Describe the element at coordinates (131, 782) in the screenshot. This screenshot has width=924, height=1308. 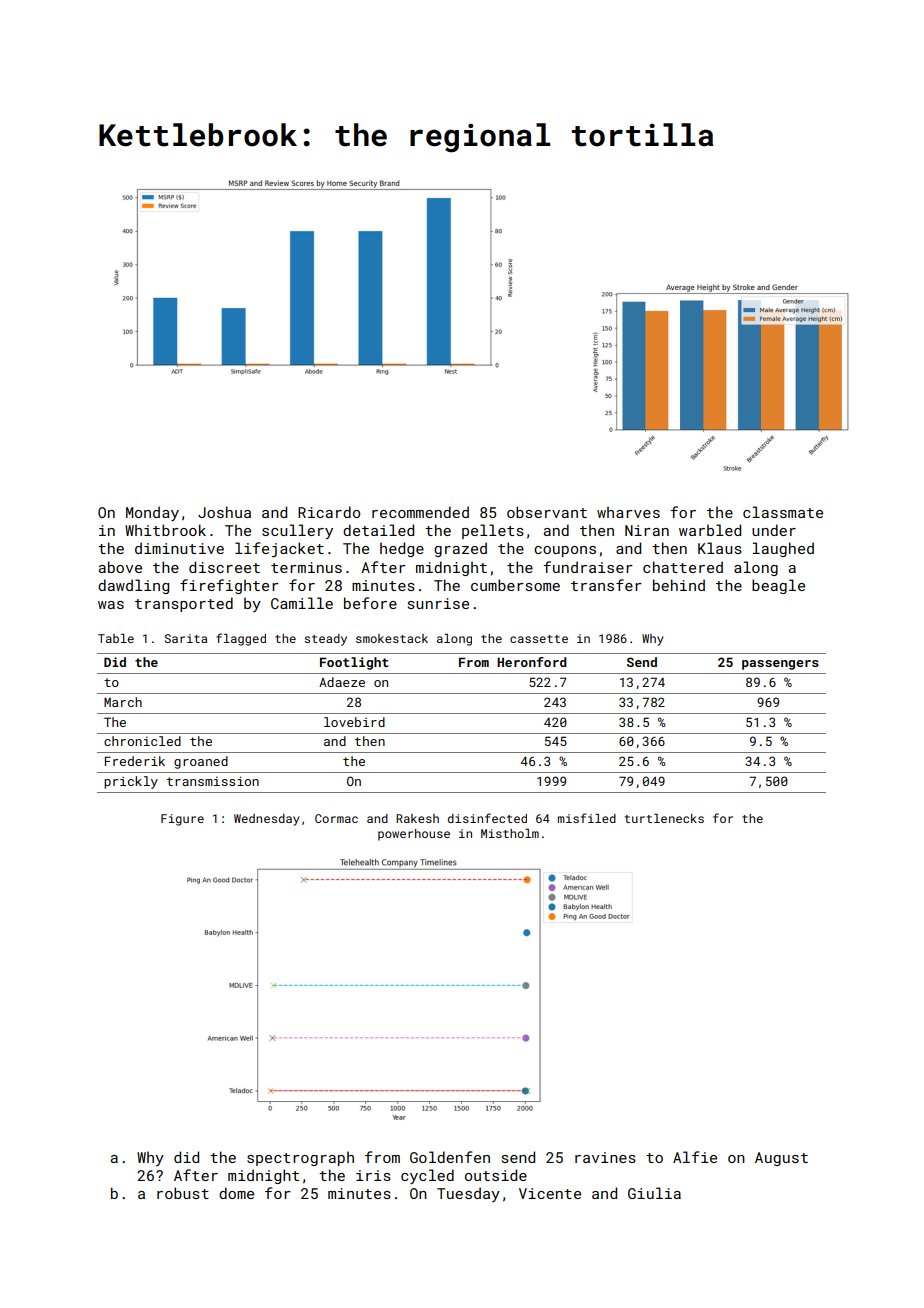
I see `prickly` at that location.
